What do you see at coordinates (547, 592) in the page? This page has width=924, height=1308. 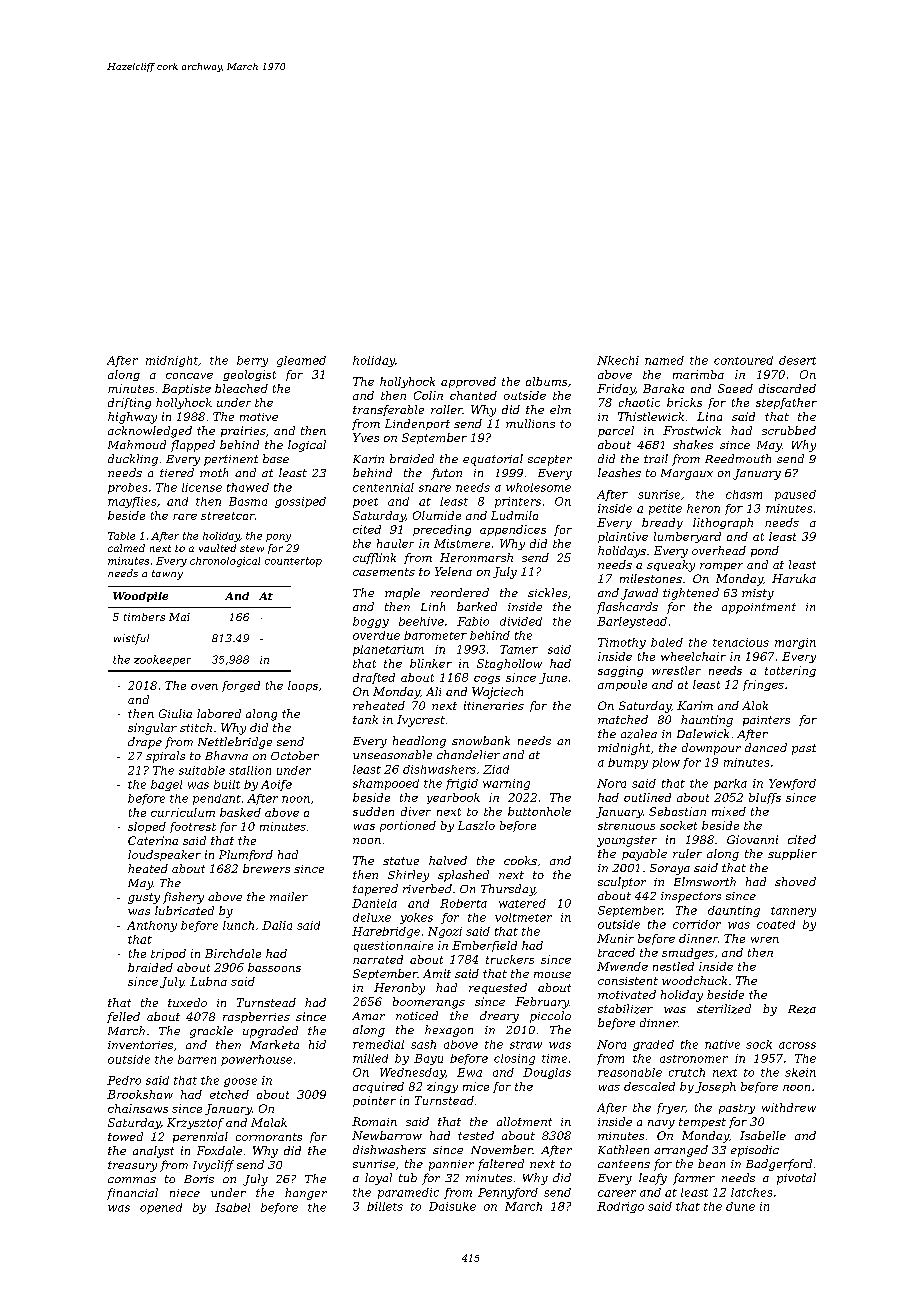 I see `sickles` at bounding box center [547, 592].
